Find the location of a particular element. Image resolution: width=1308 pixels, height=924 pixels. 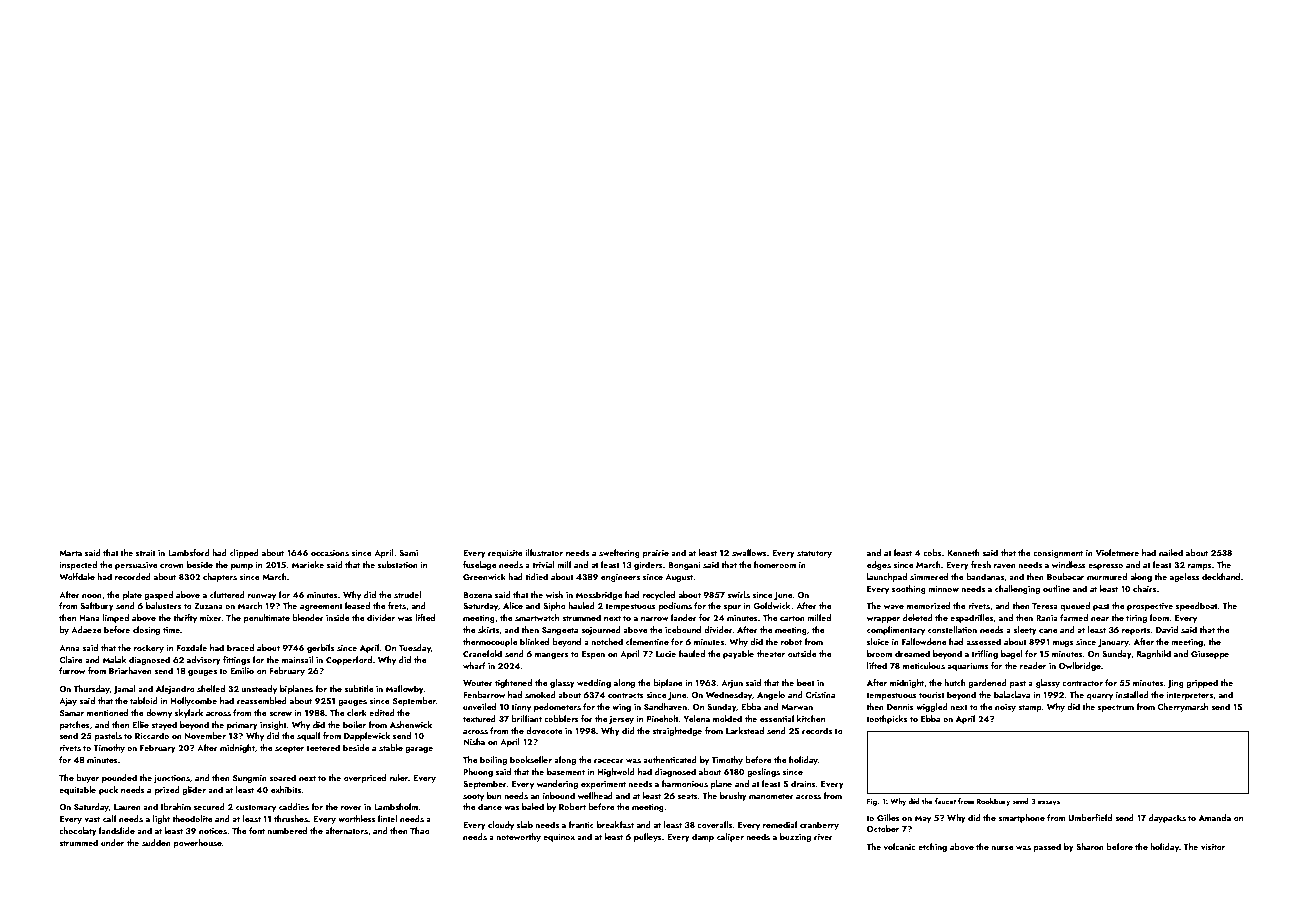

memorized is located at coordinates (928, 605).
